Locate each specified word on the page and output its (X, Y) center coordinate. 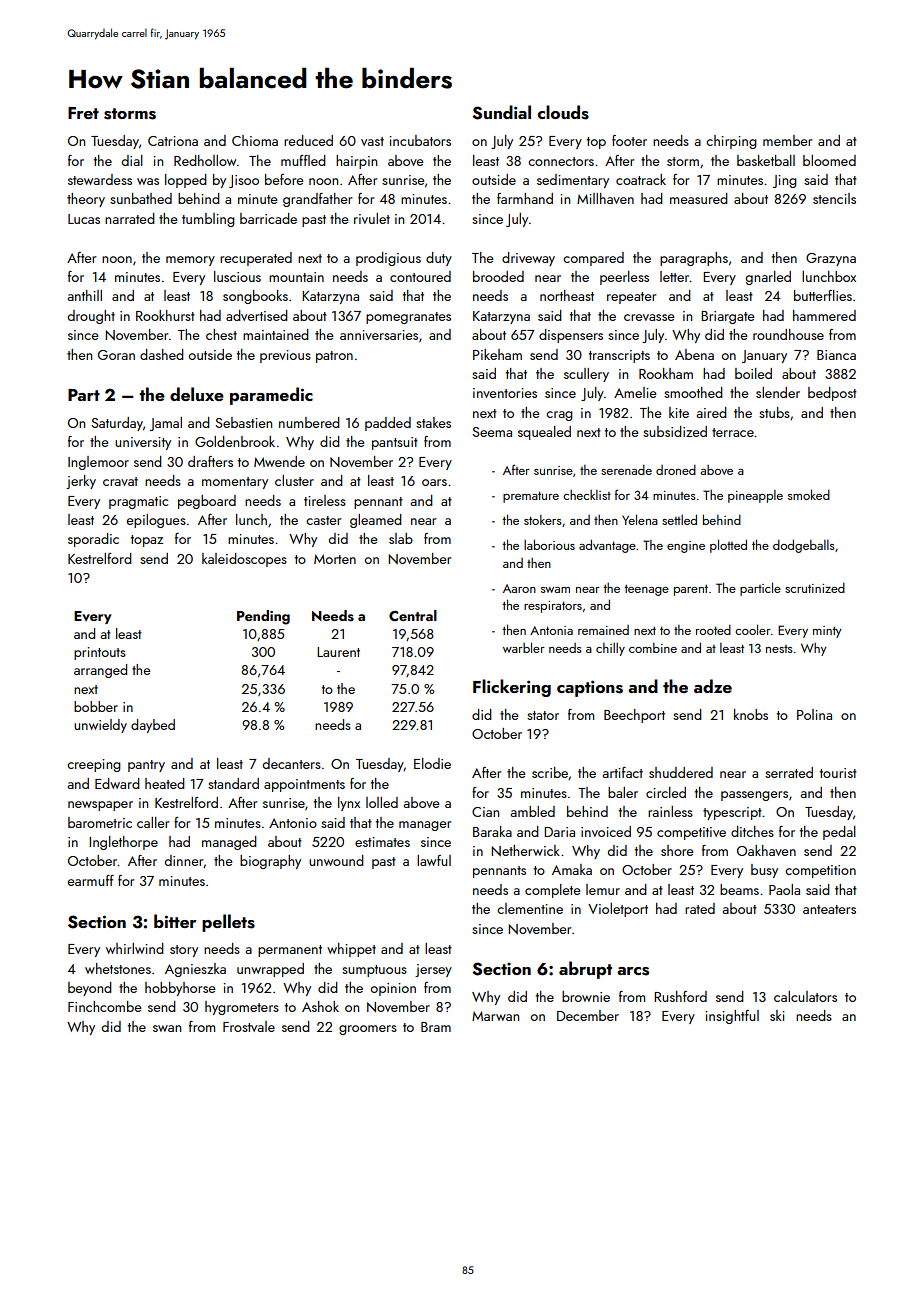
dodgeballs (804, 546)
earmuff (91, 880)
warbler (524, 647)
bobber (96, 706)
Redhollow (205, 160)
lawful (434, 860)
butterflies (823, 295)
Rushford (680, 996)
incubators (420, 140)
